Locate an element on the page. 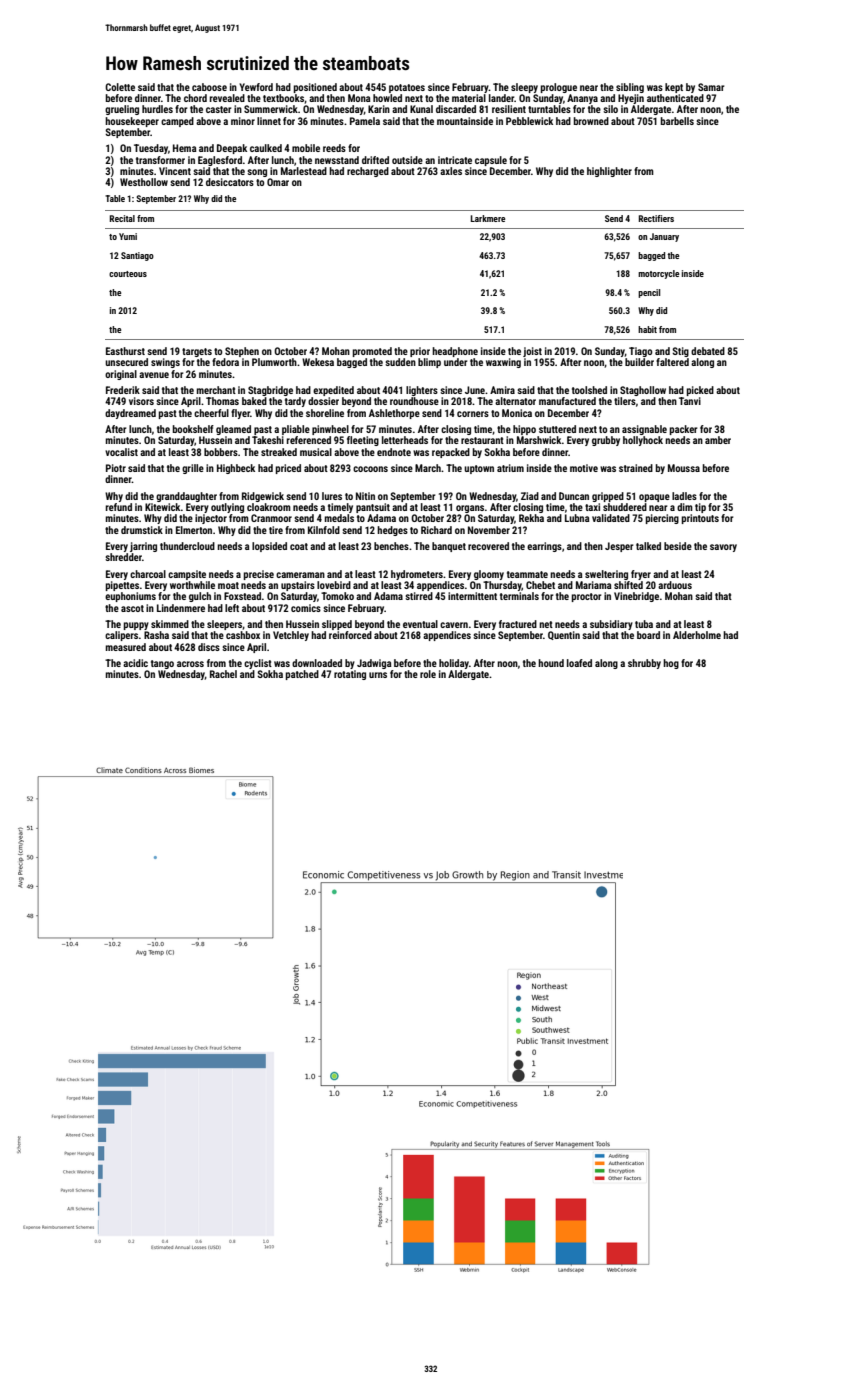 Image resolution: width=849 pixels, height=1400 pixels. shrubby is located at coordinates (644, 664).
